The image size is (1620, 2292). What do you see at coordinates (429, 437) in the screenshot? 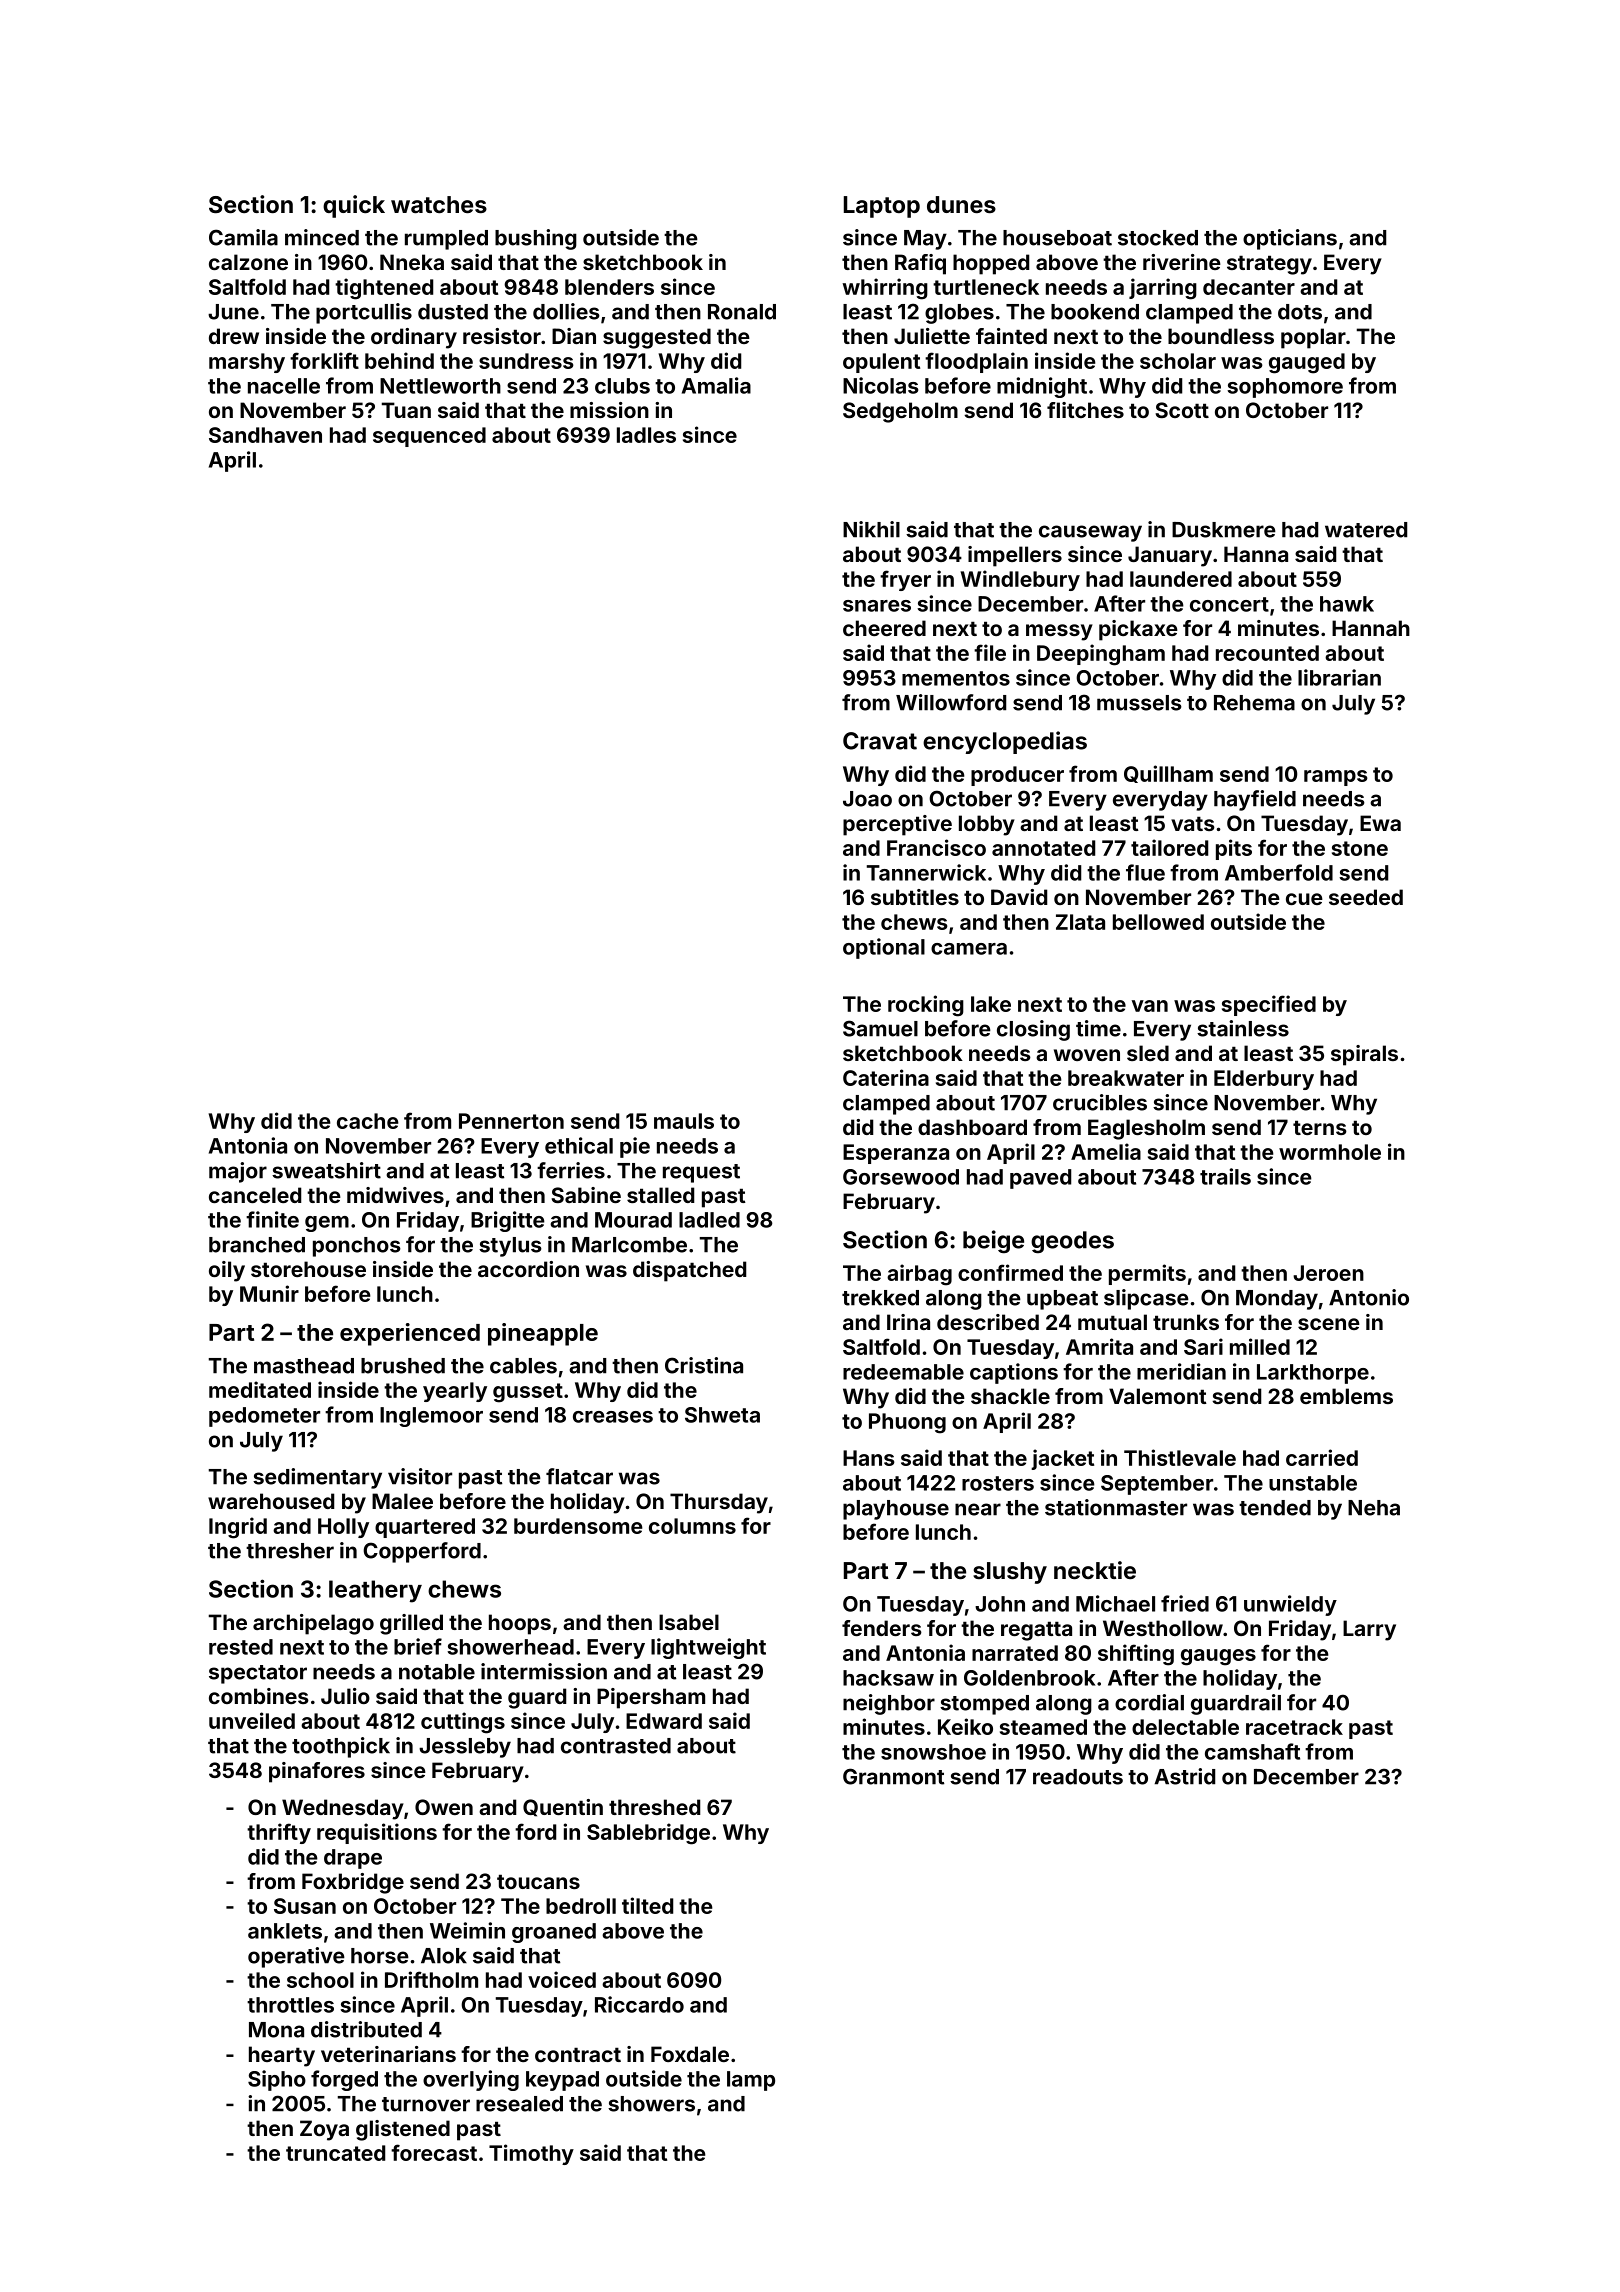
I see `sequenced` at bounding box center [429, 437].
